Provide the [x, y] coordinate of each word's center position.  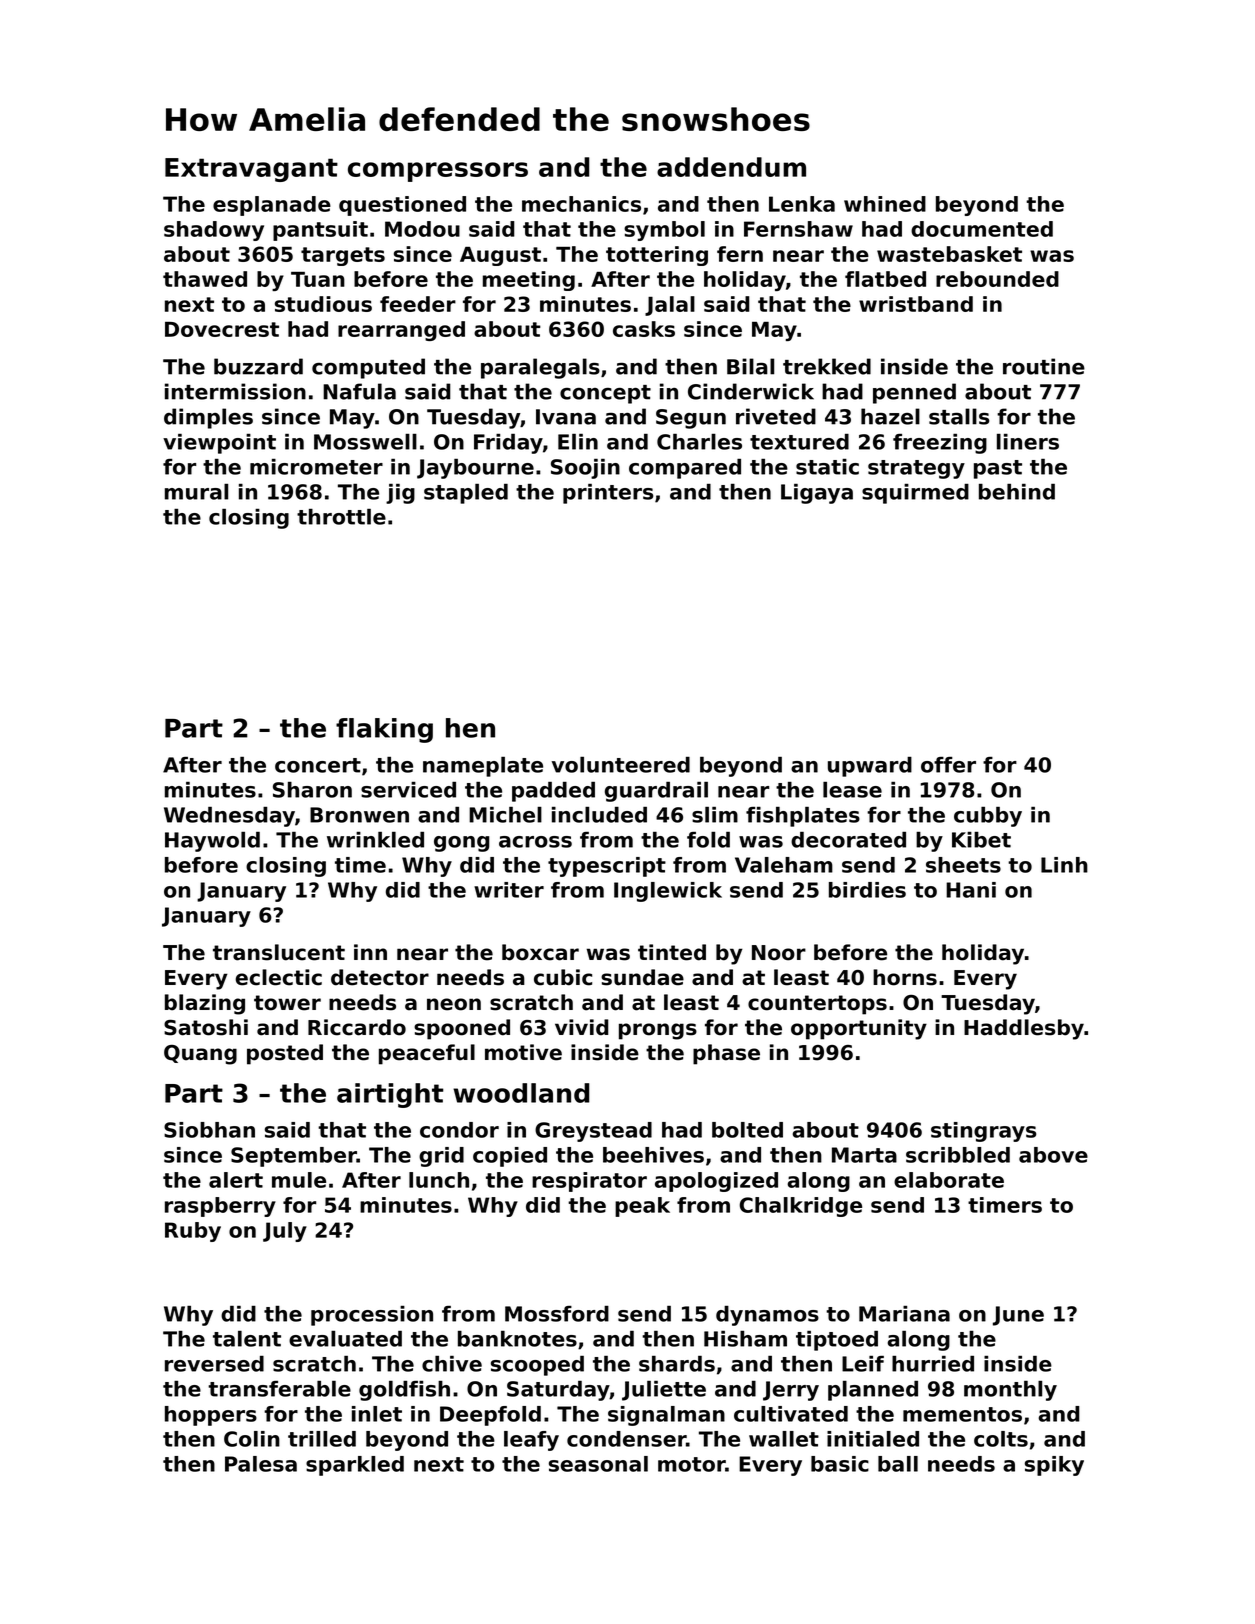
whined [885, 204]
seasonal [598, 1464]
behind [1017, 491]
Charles [699, 442]
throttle [341, 517]
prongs [658, 1031]
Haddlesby [1024, 1029]
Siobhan [209, 1130]
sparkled [355, 1466]
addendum [731, 167]
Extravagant [251, 170]
